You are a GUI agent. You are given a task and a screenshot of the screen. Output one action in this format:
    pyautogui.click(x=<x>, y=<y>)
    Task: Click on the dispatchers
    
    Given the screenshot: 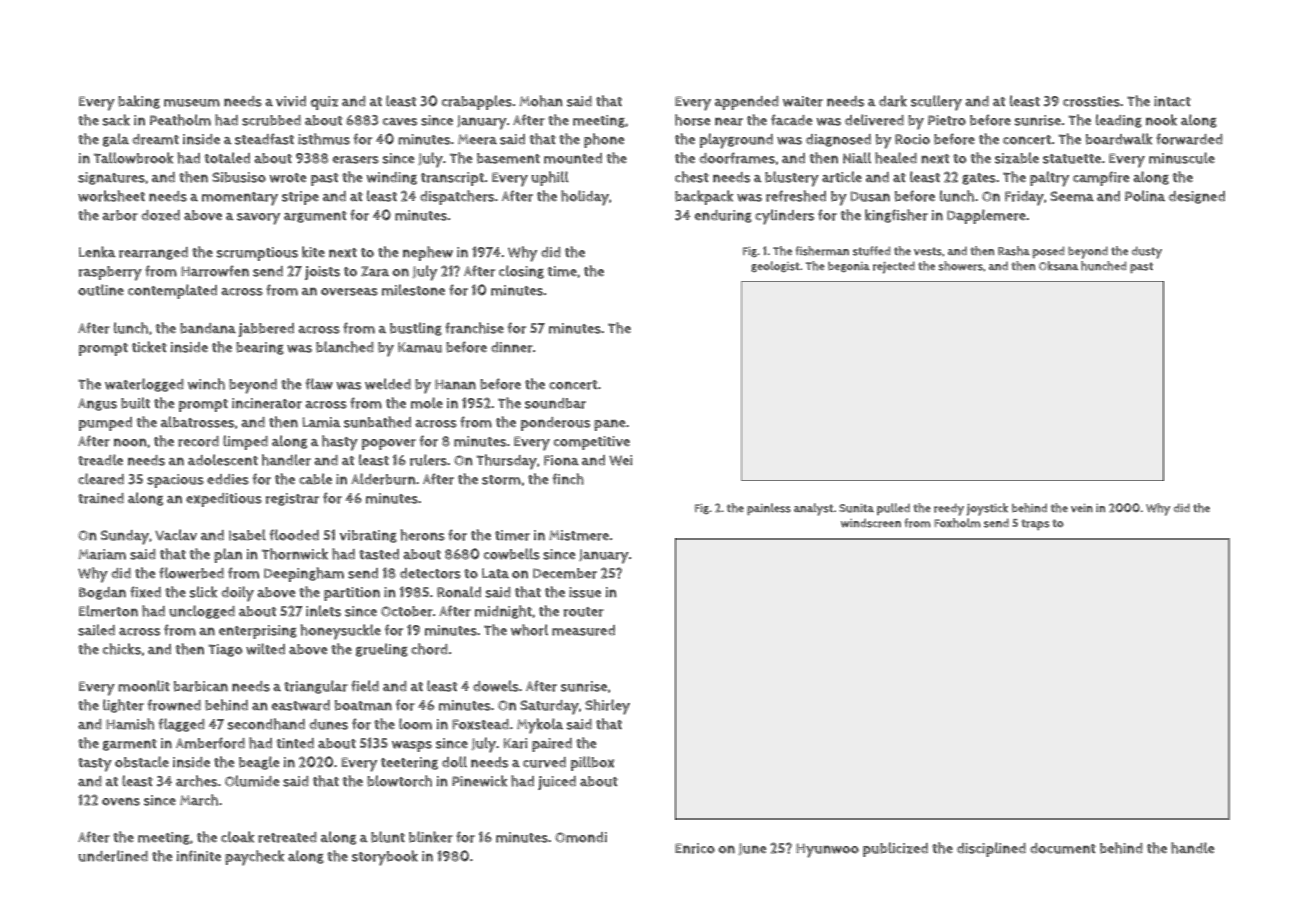 What is the action you would take?
    pyautogui.click(x=457, y=197)
